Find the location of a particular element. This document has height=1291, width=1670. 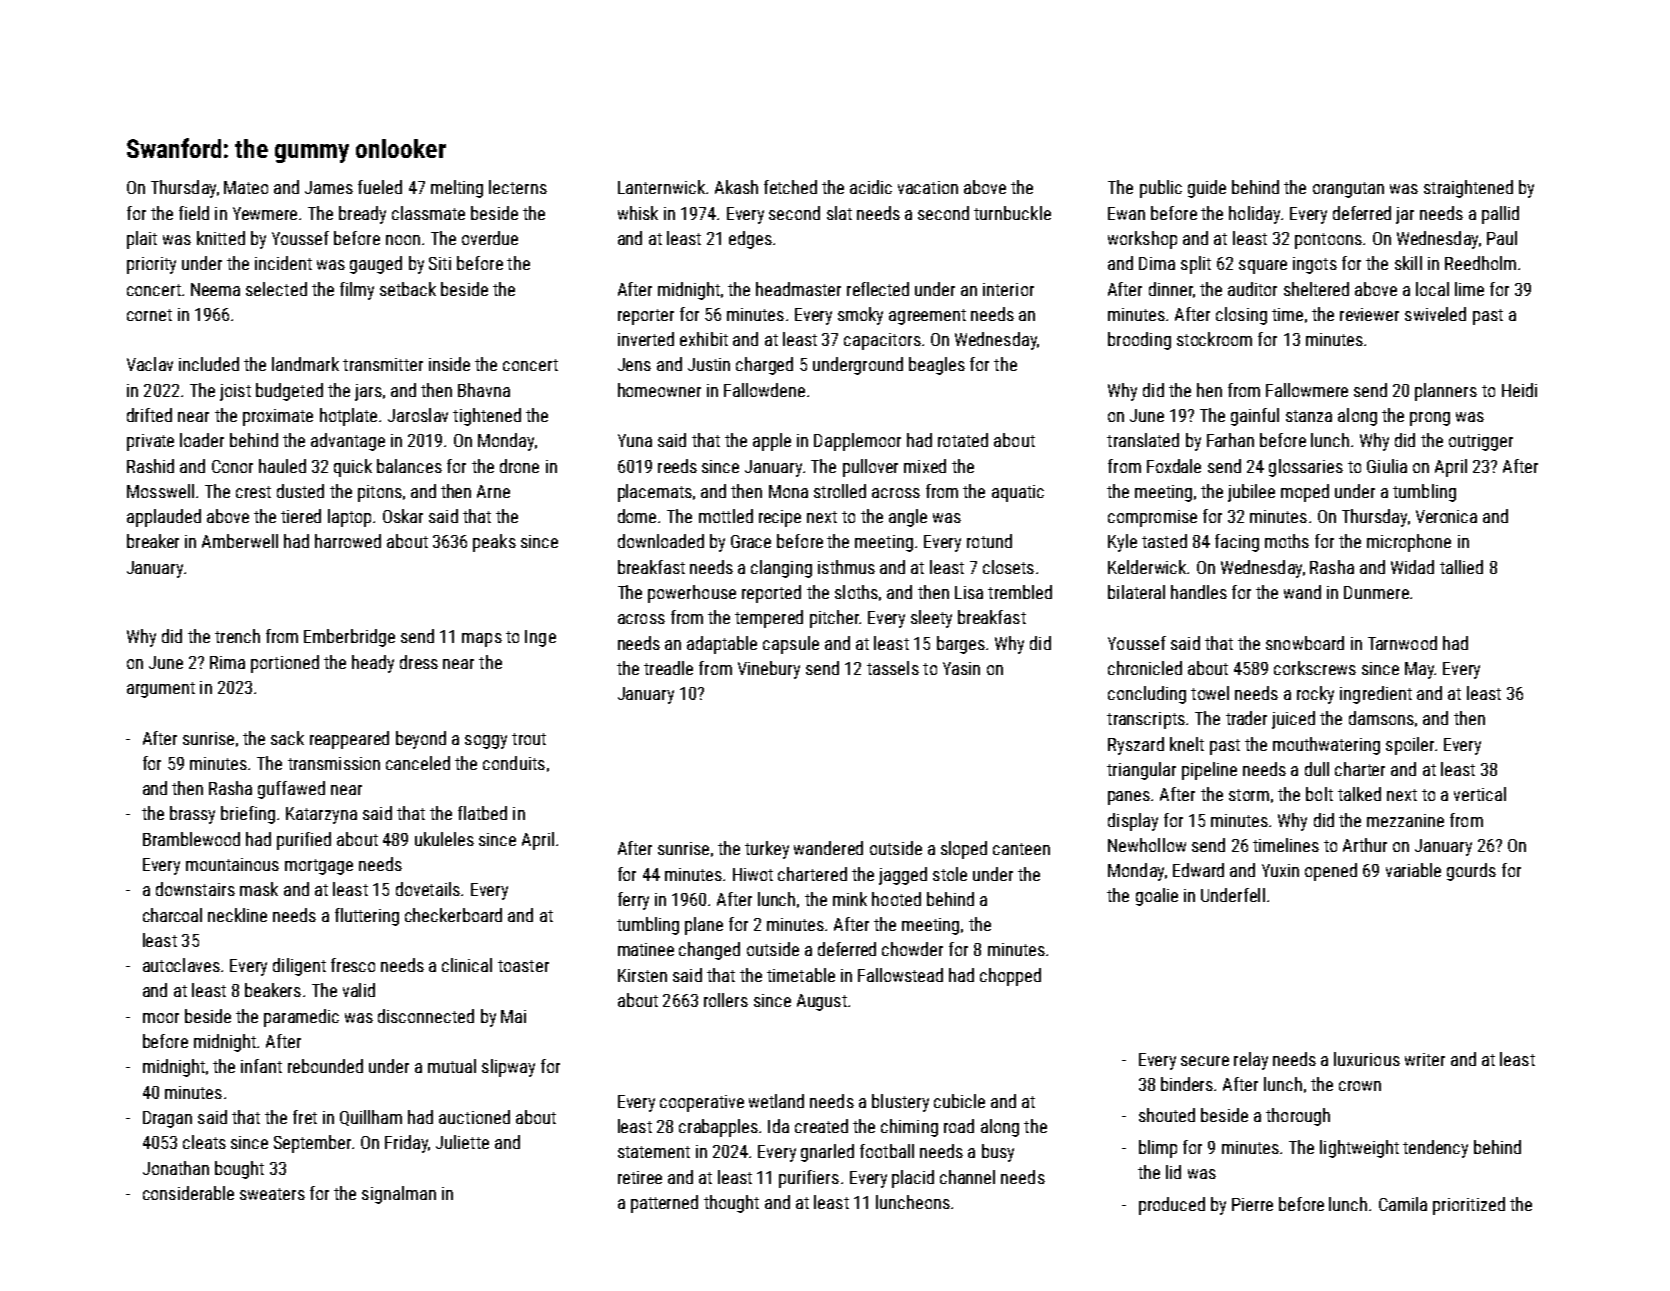

considerable is located at coordinates (188, 1193).
